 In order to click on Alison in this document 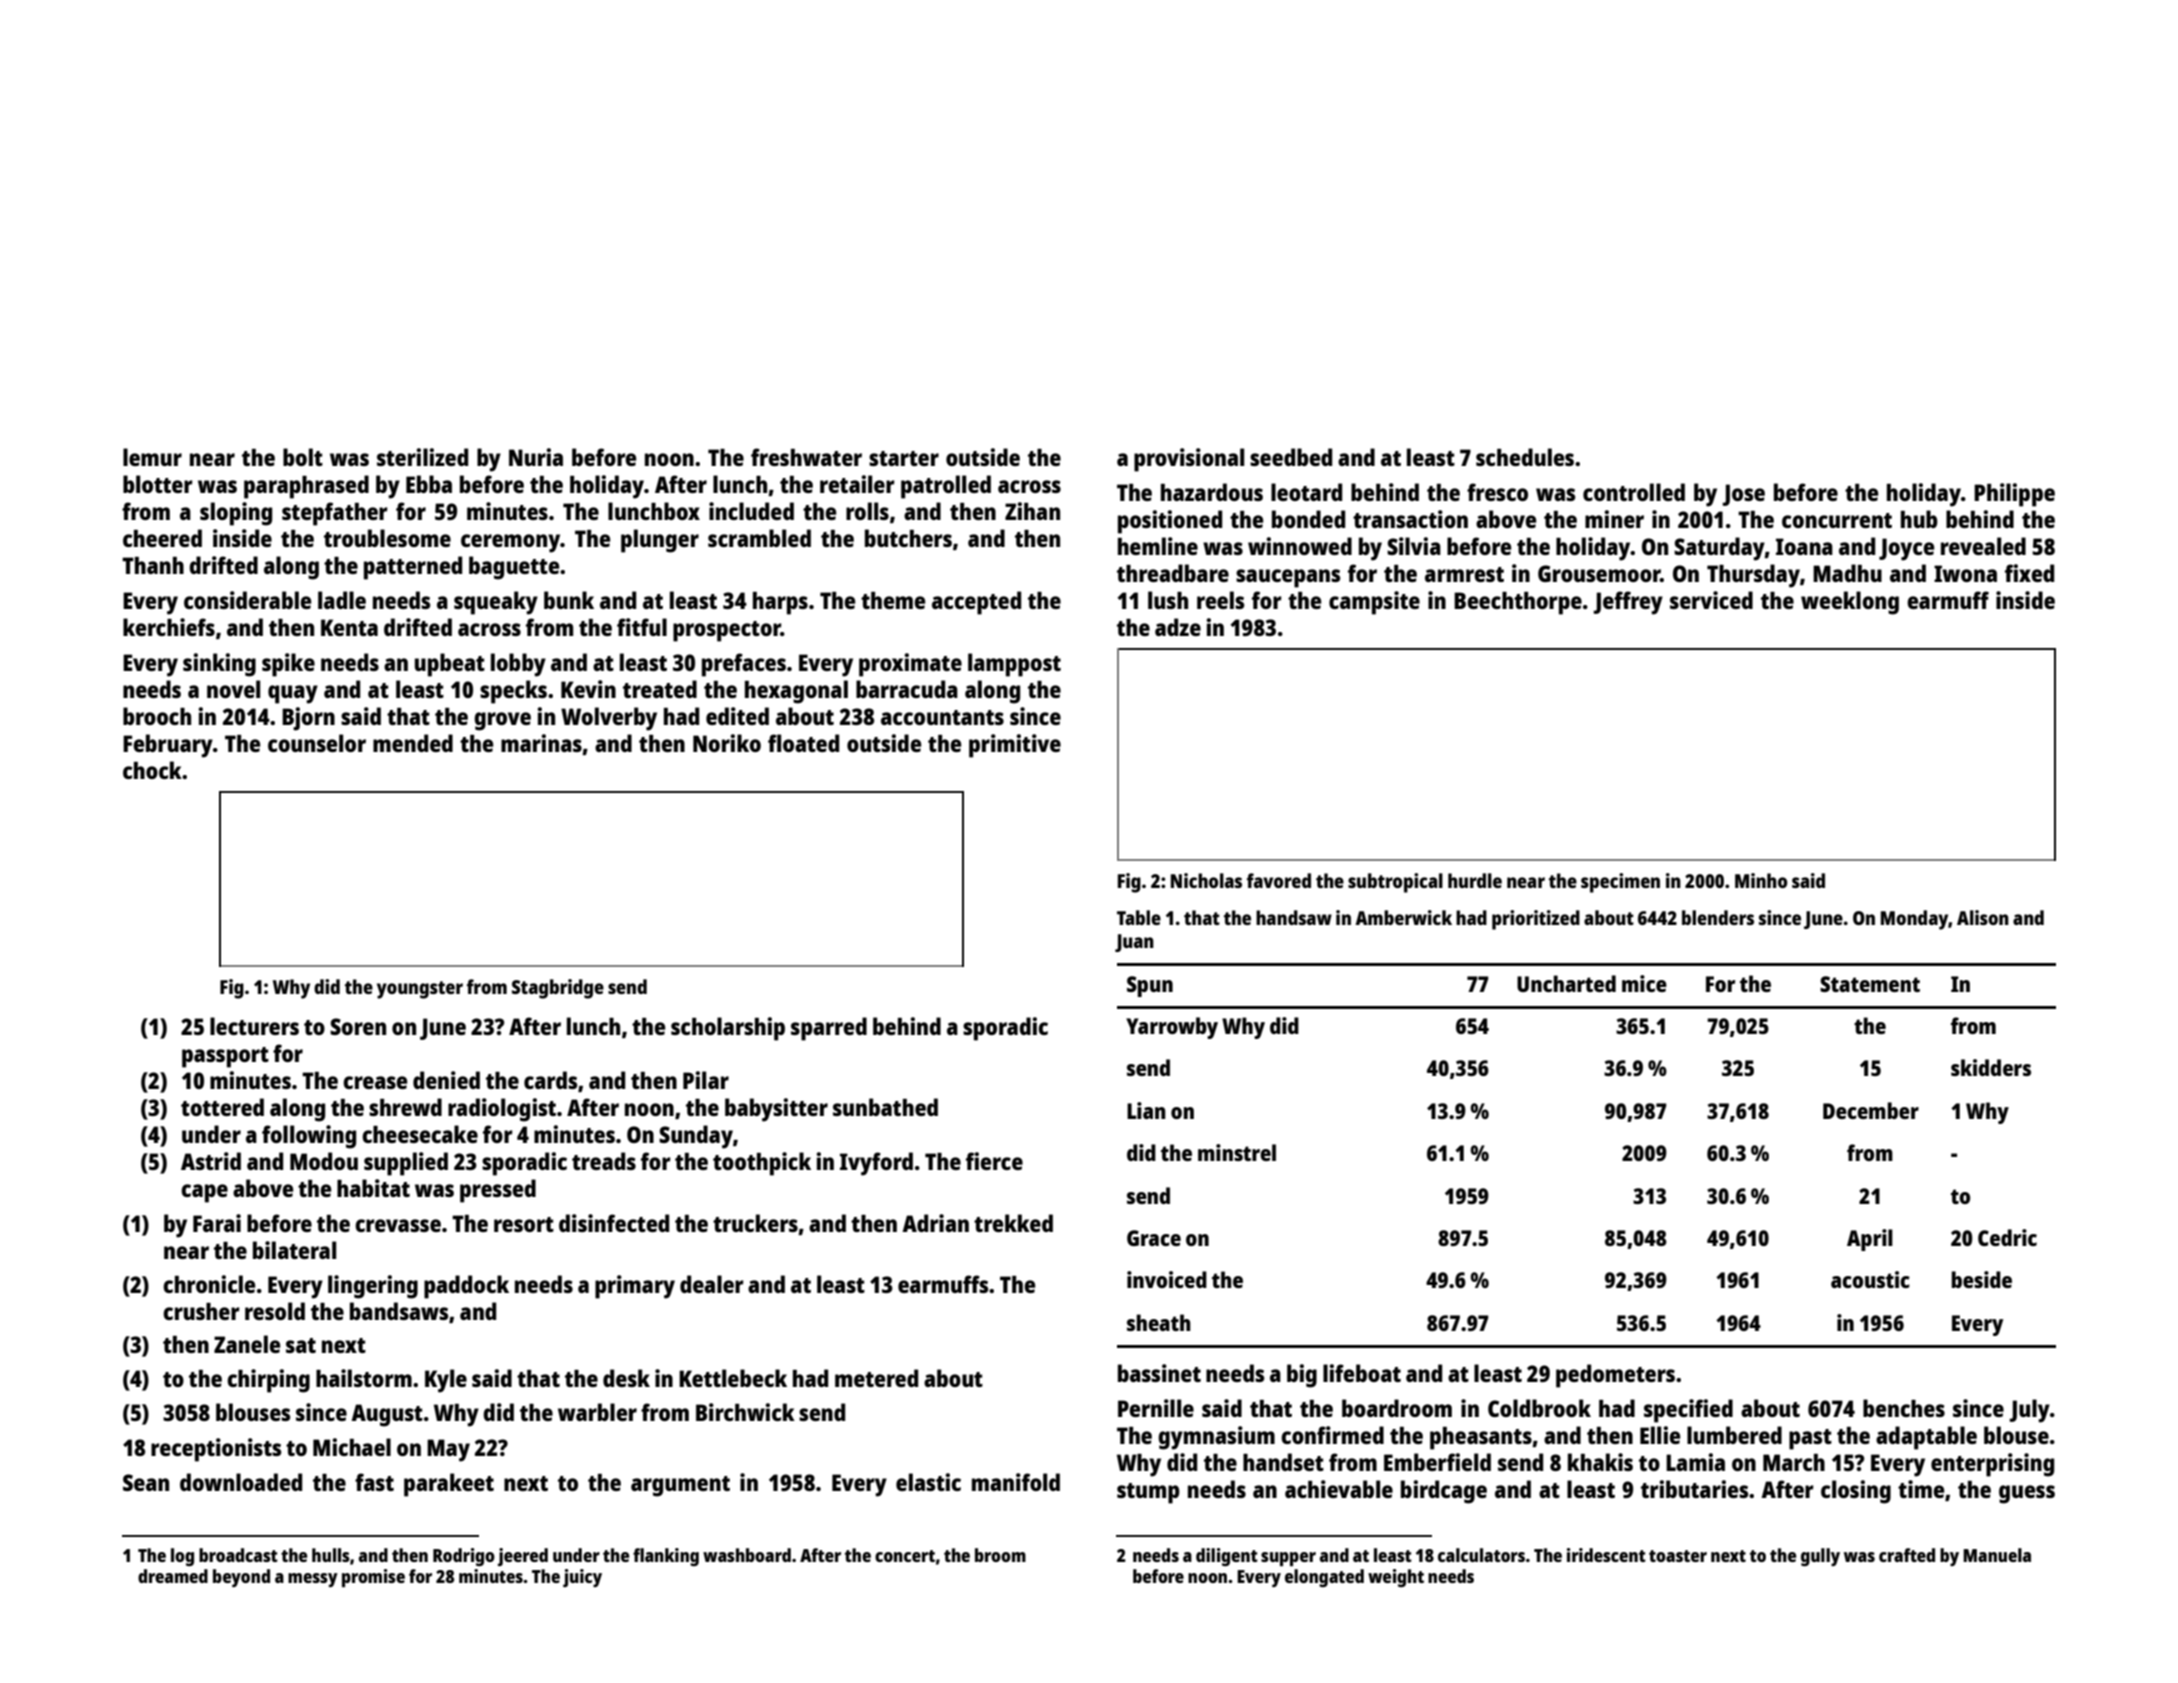, I will do `click(1983, 917)`.
